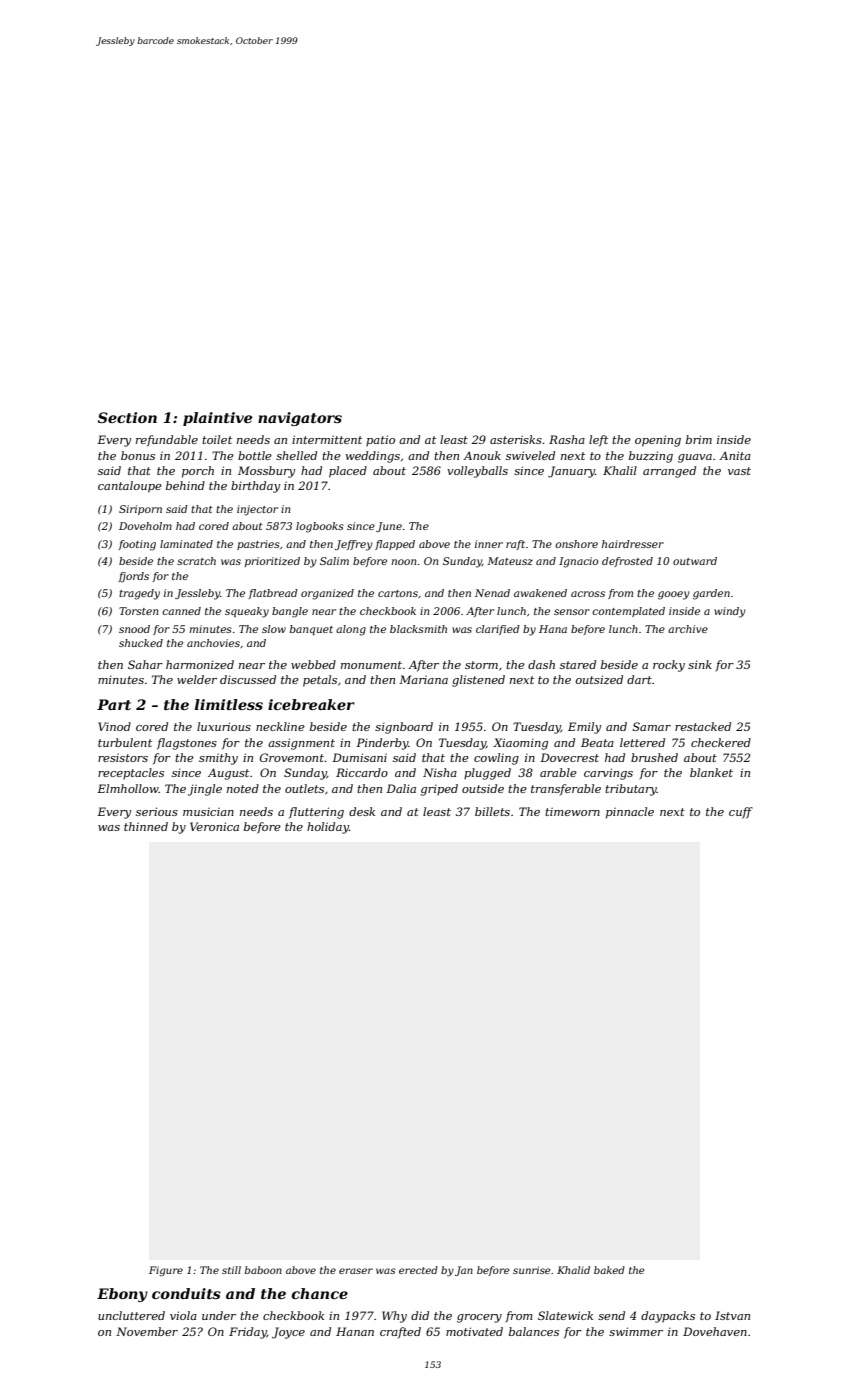 This screenshot has height=1400, width=849. I want to click on sunrise, so click(531, 1270).
